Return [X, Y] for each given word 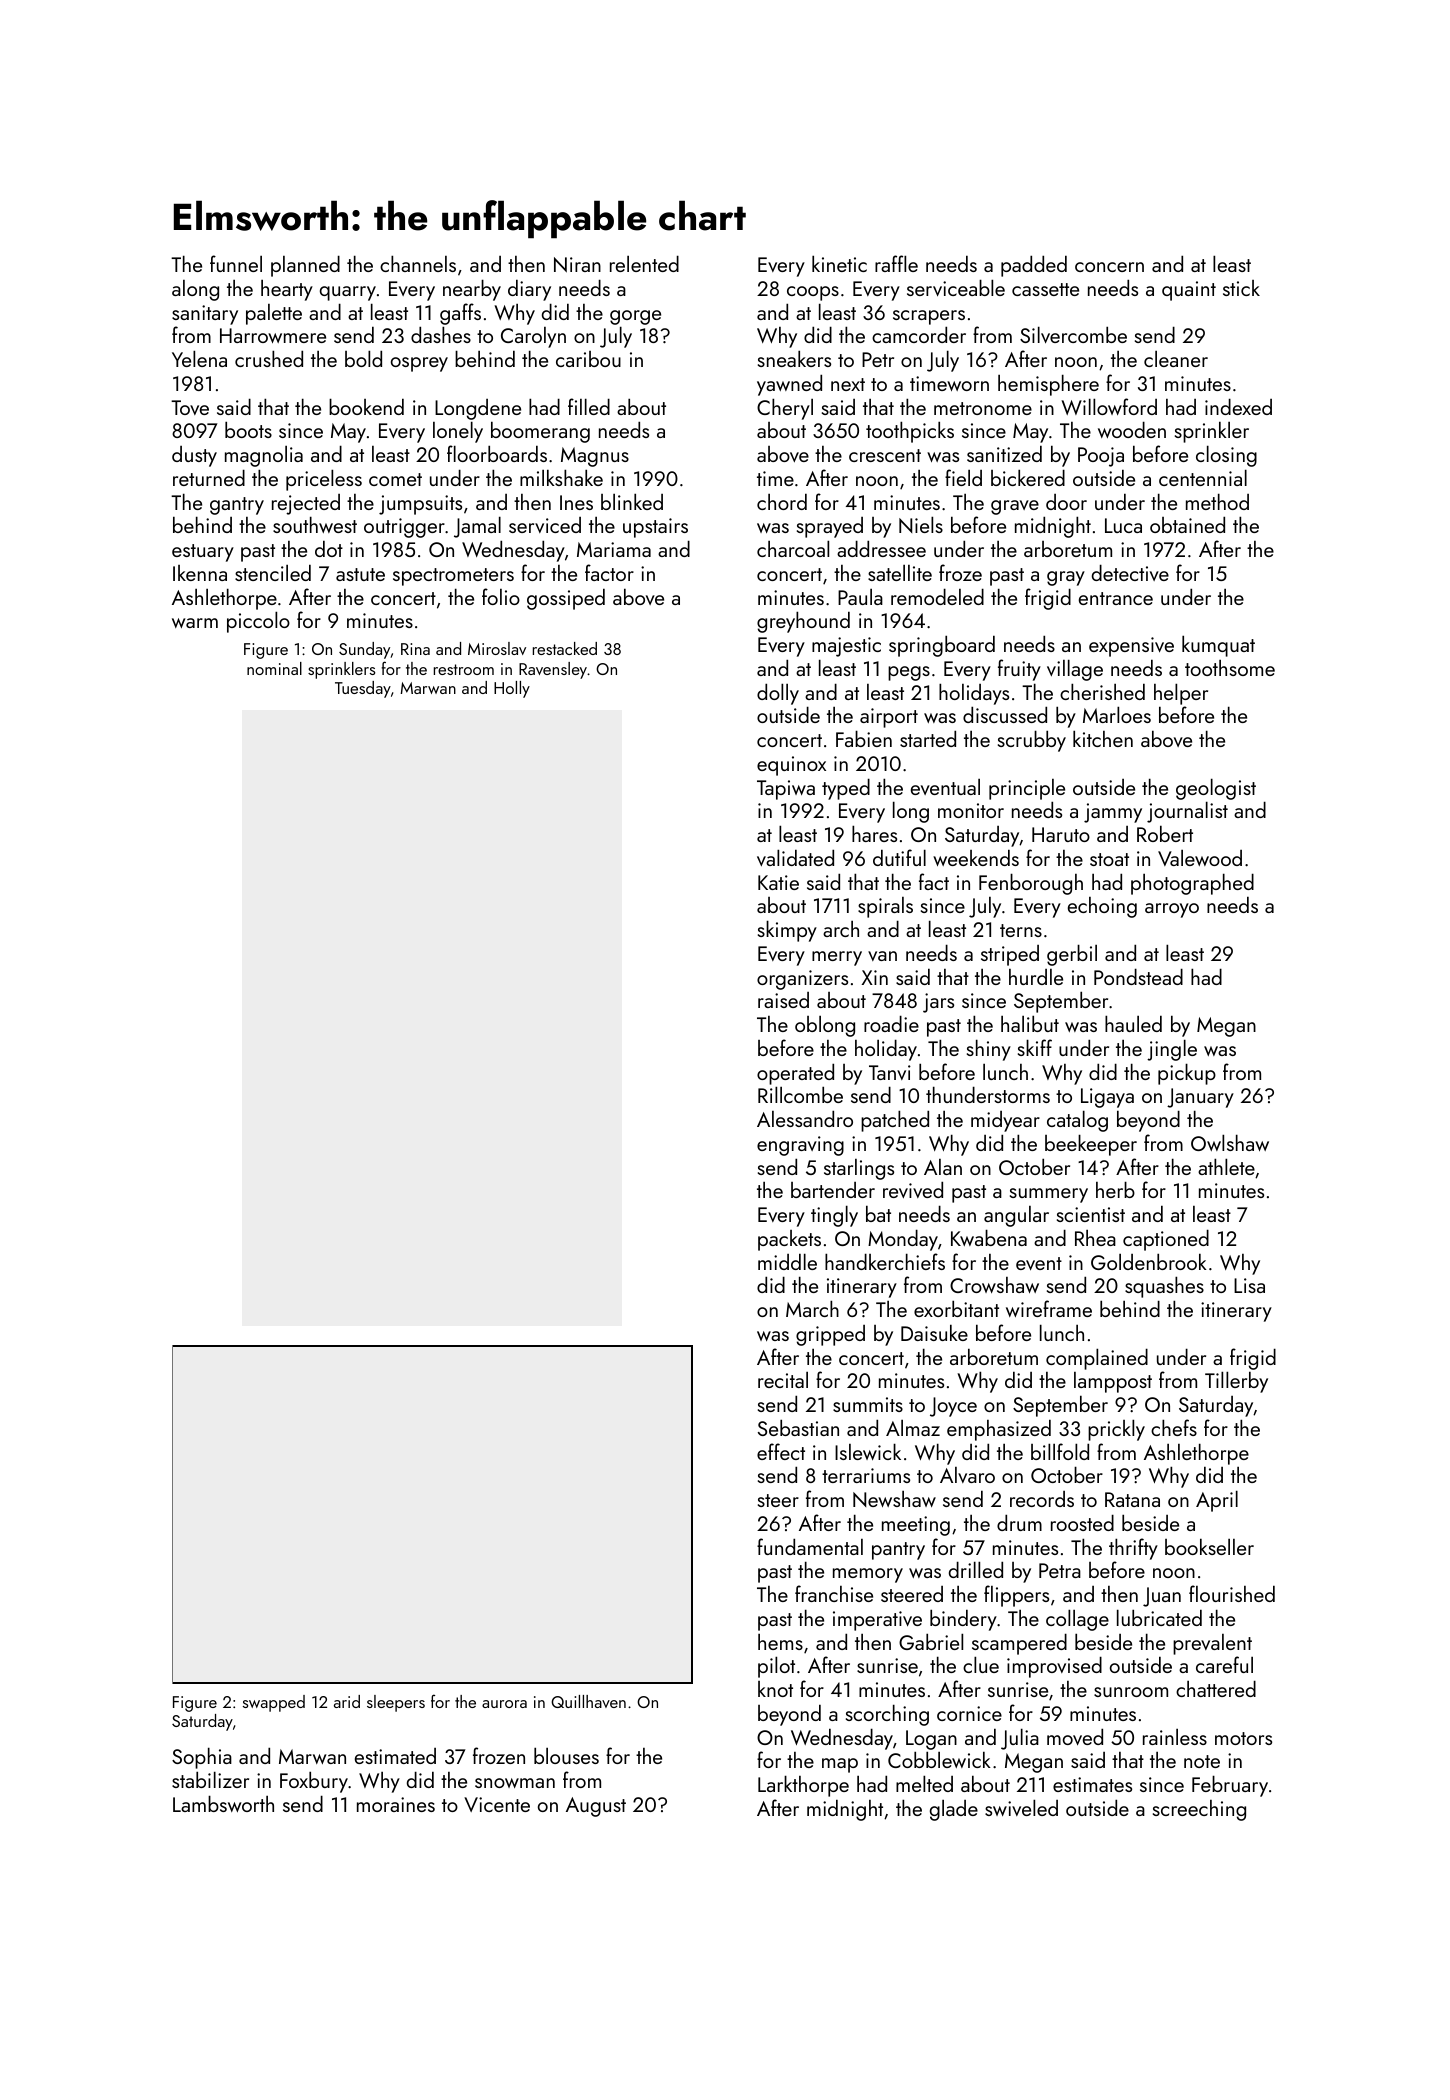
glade [954, 1810]
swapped [274, 1703]
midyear [1005, 1121]
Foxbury [314, 1782]
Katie [778, 882]
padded [1034, 266]
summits [868, 1404]
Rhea [1095, 1238]
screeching [1199, 1810]
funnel [236, 263]
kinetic [839, 263]
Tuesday [363, 689]
